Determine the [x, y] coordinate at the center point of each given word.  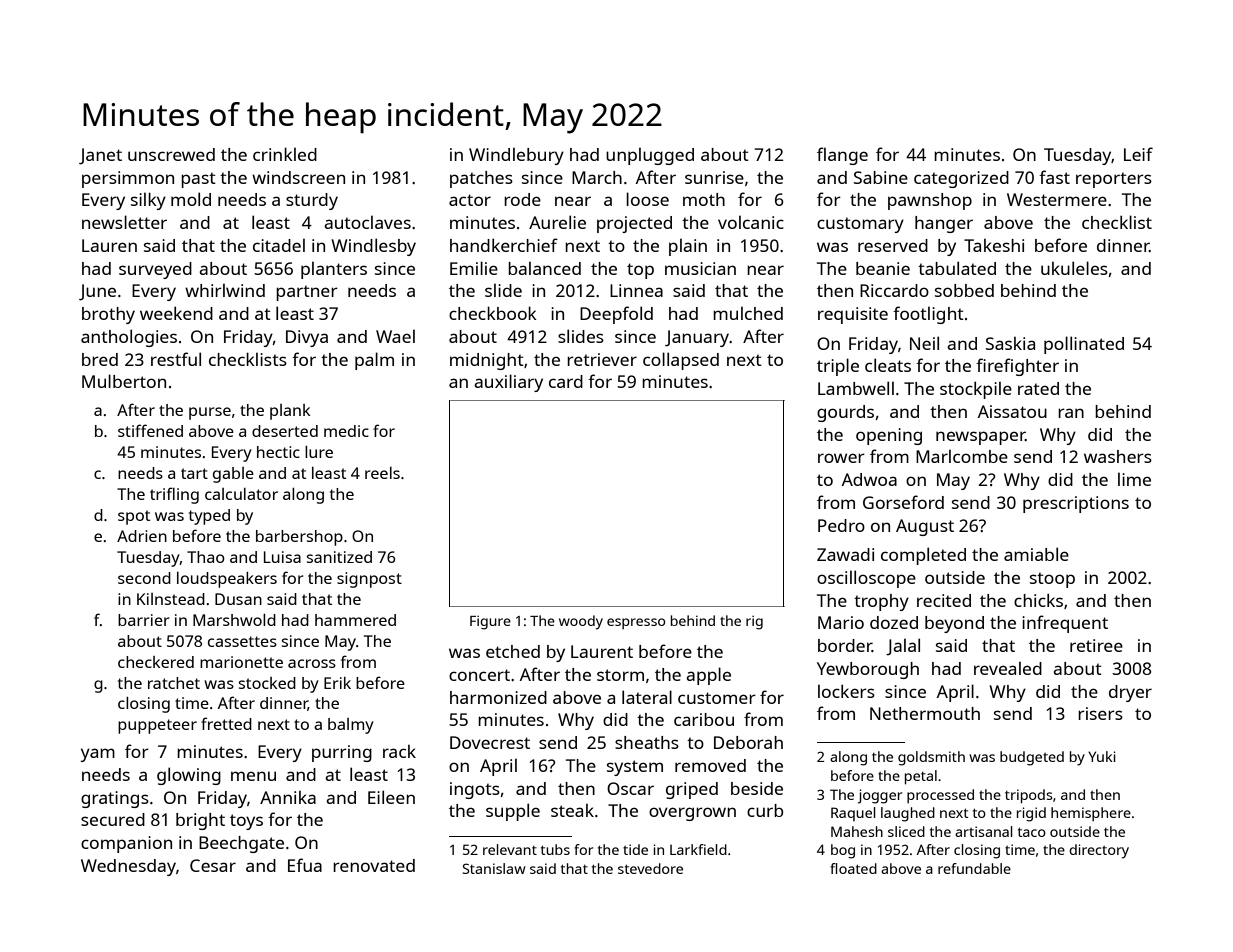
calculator [241, 494]
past [198, 180]
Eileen [391, 797]
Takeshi [994, 245]
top [640, 271]
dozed [894, 622]
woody [581, 622]
